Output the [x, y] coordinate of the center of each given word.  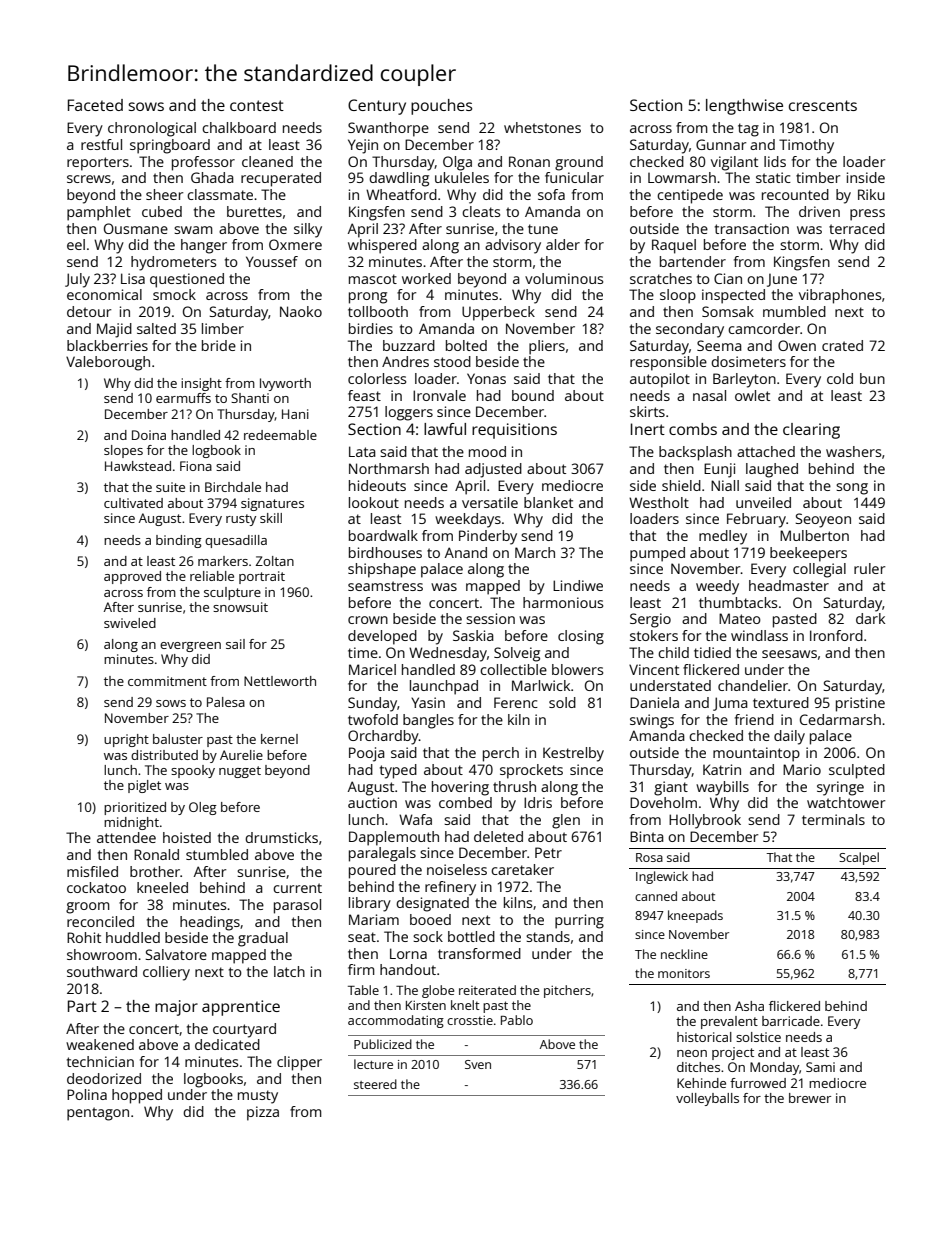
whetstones [542, 127]
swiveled [130, 623]
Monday [774, 1068]
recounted [795, 194]
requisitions [514, 431]
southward [102, 971]
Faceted [95, 105]
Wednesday [448, 654]
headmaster [789, 585]
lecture [373, 1064]
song [852, 489]
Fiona [196, 466]
